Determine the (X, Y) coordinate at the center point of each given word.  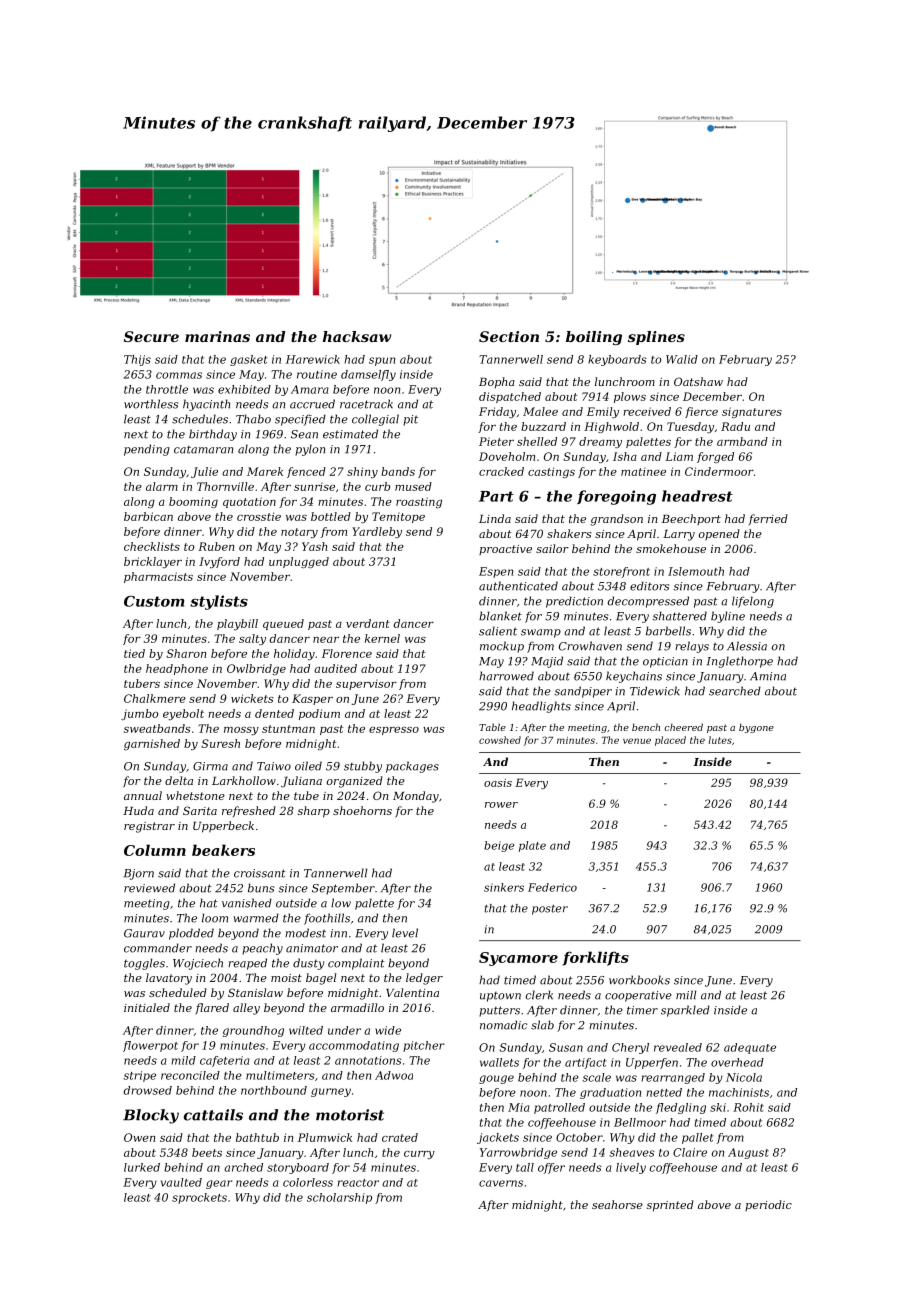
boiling (594, 338)
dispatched (510, 397)
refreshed (249, 811)
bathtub (257, 1137)
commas (179, 375)
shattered (679, 616)
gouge (496, 1079)
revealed (678, 1047)
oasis (498, 783)
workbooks (639, 980)
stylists (219, 602)
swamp (541, 633)
